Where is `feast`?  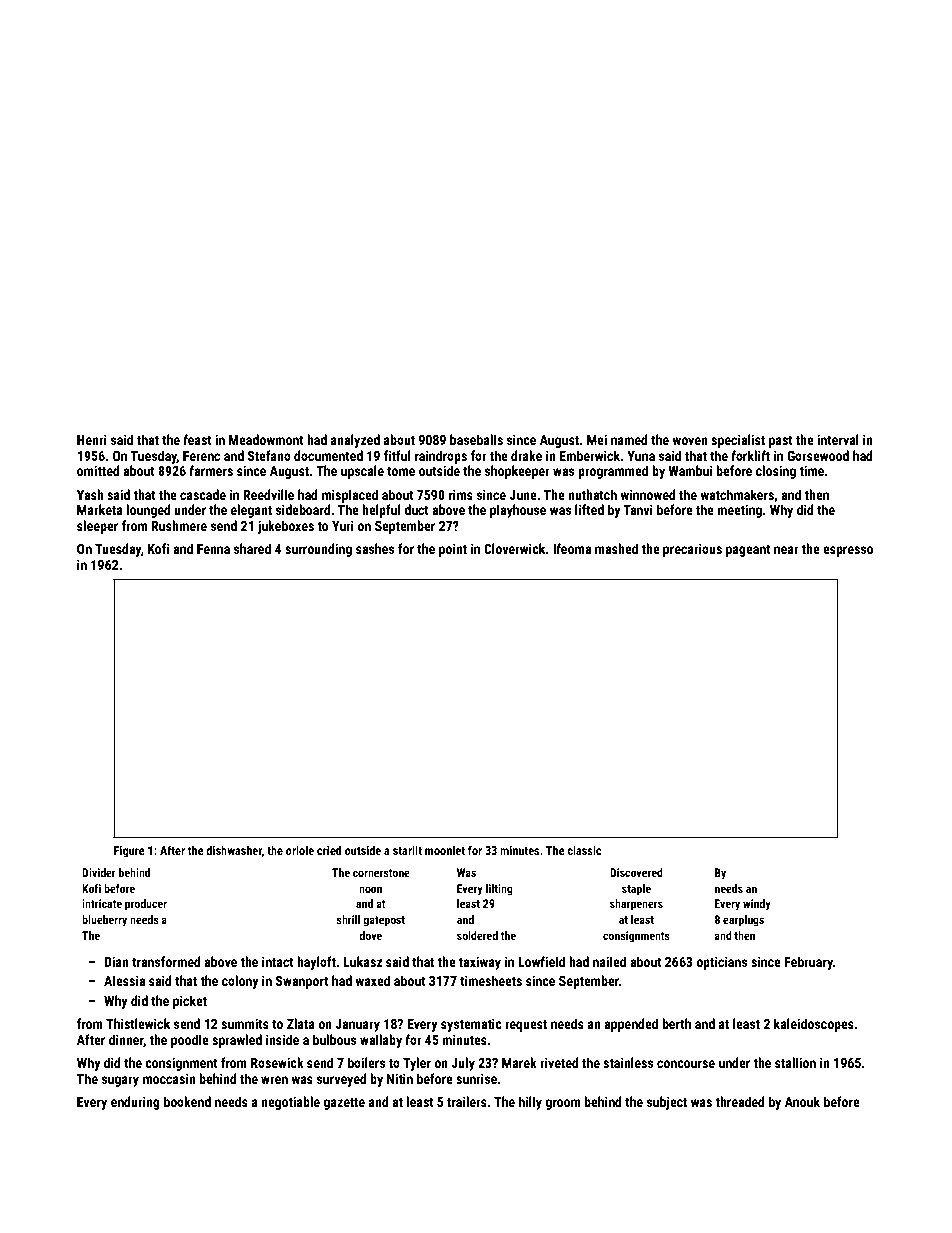
feast is located at coordinates (197, 439).
